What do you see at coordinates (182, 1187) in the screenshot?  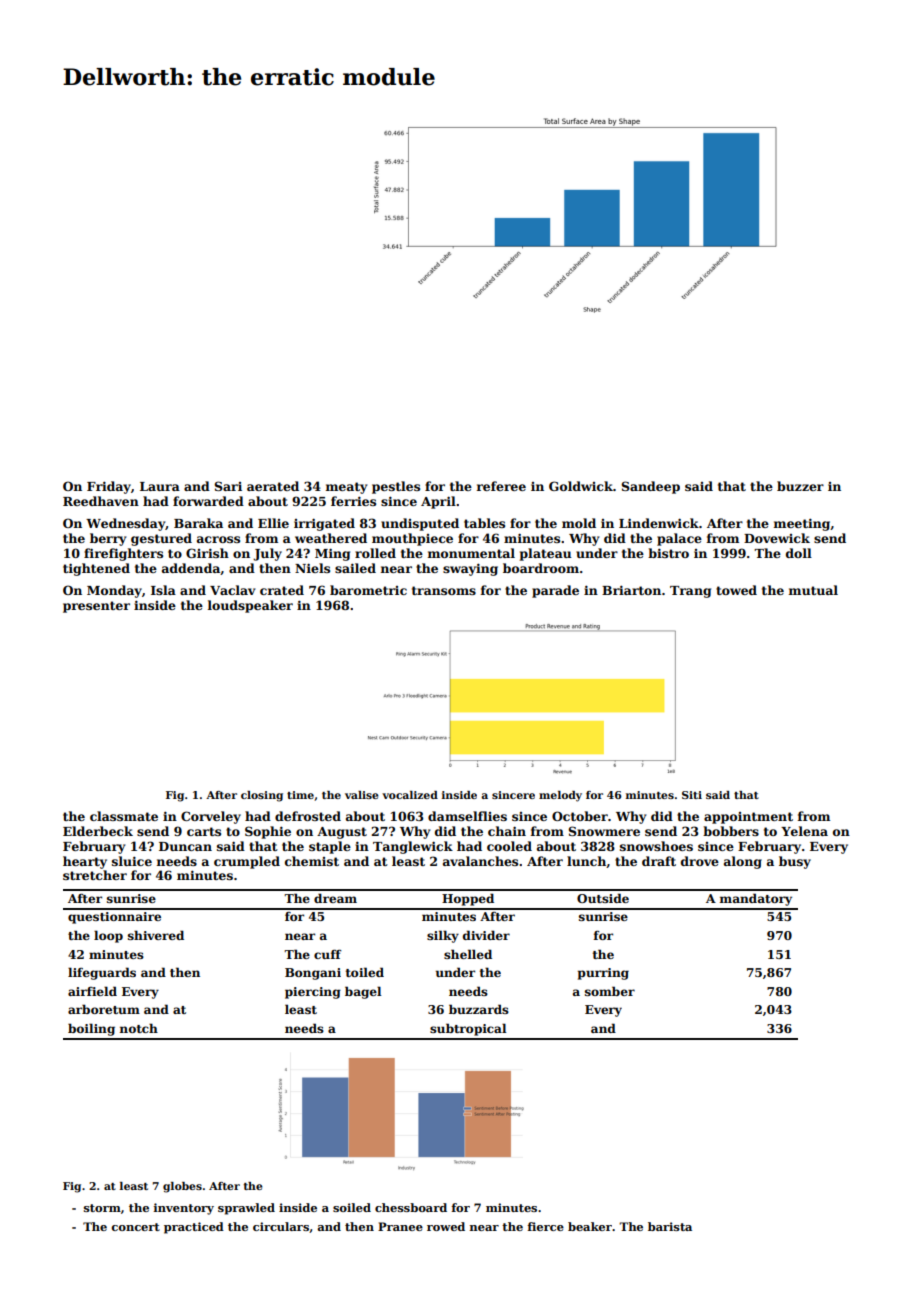 I see `globes` at bounding box center [182, 1187].
